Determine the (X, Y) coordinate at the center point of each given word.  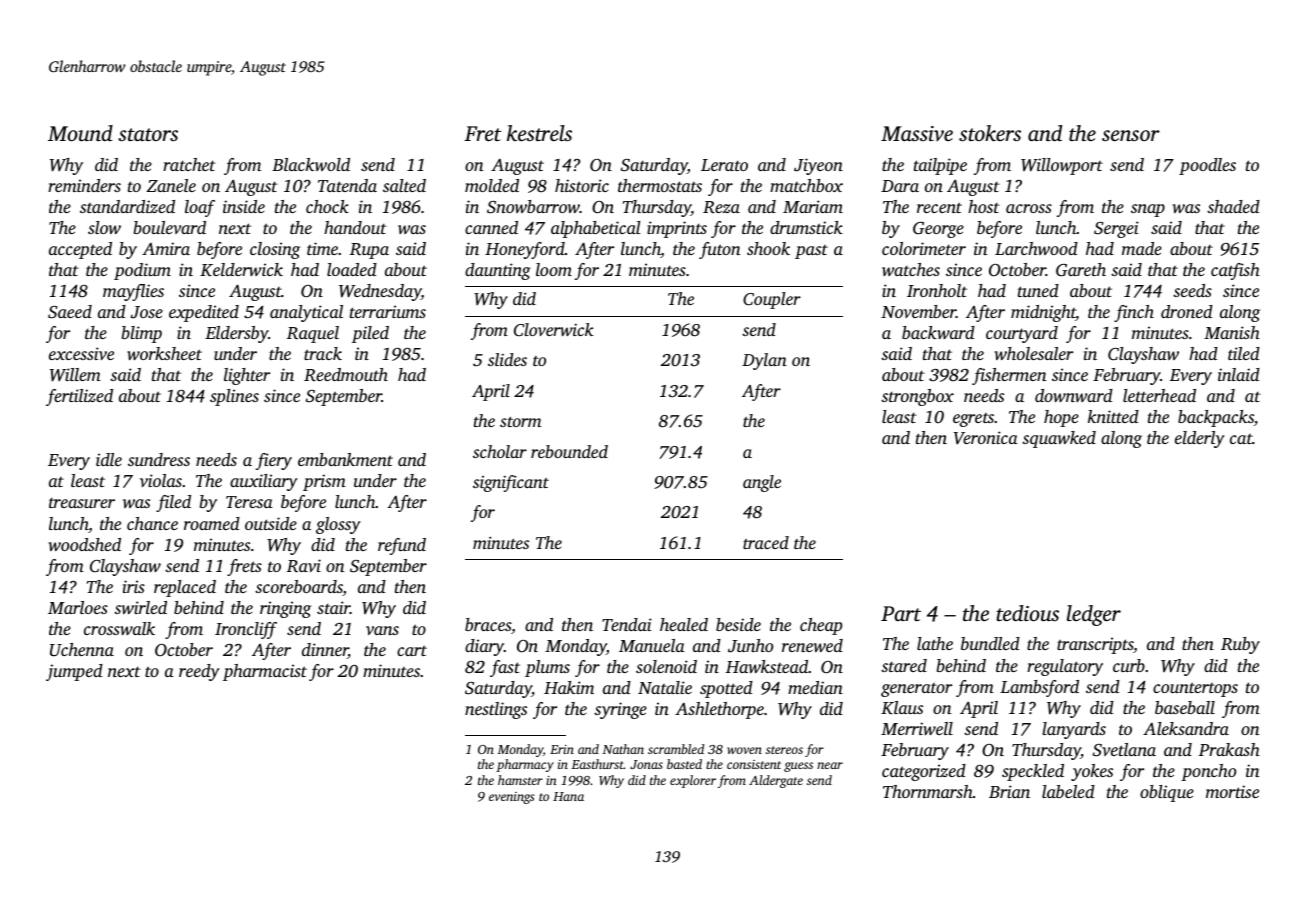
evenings (512, 798)
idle (109, 459)
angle (762, 483)
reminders (84, 185)
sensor (1131, 135)
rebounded (569, 451)
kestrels (539, 133)
